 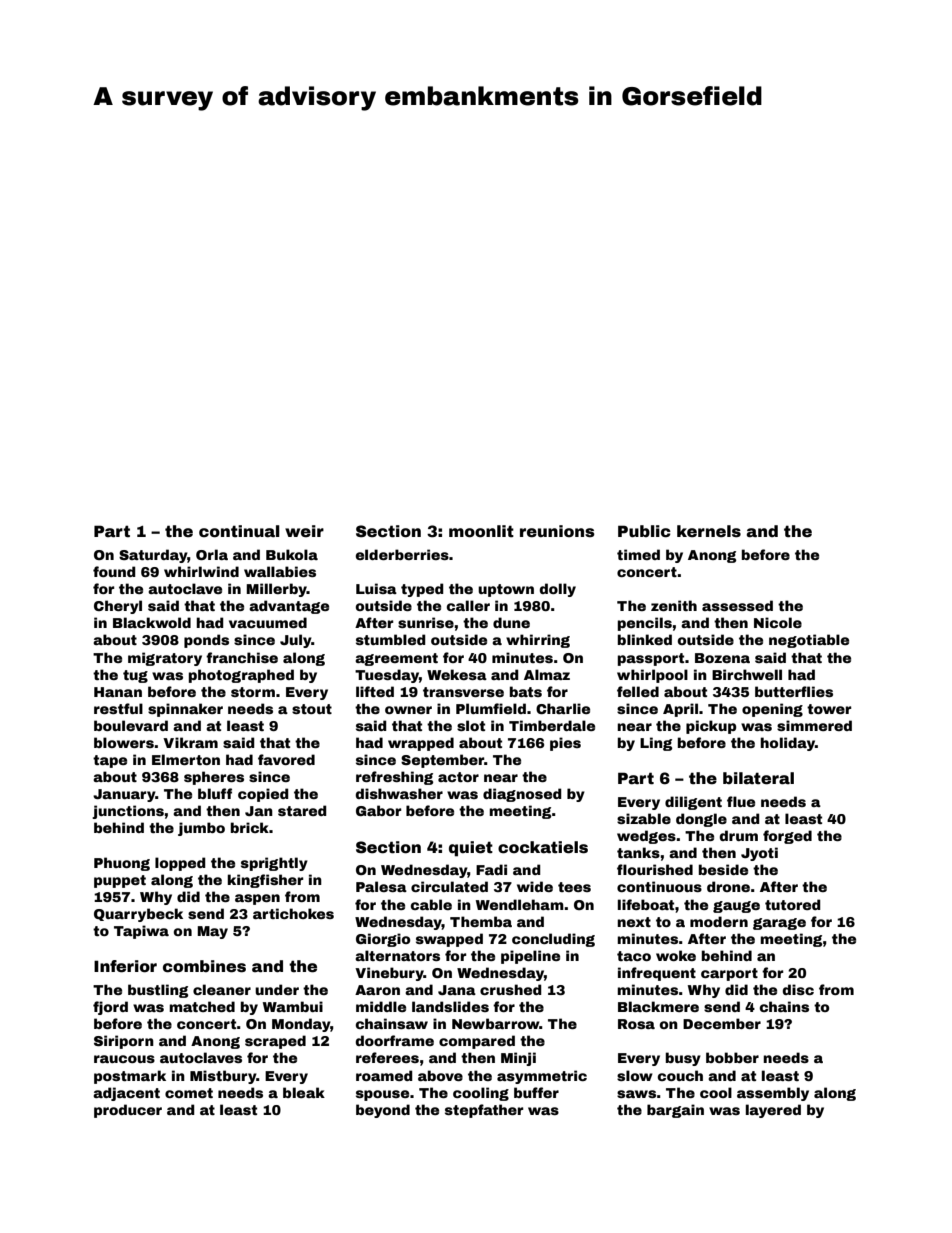 I want to click on tape, so click(x=110, y=761).
